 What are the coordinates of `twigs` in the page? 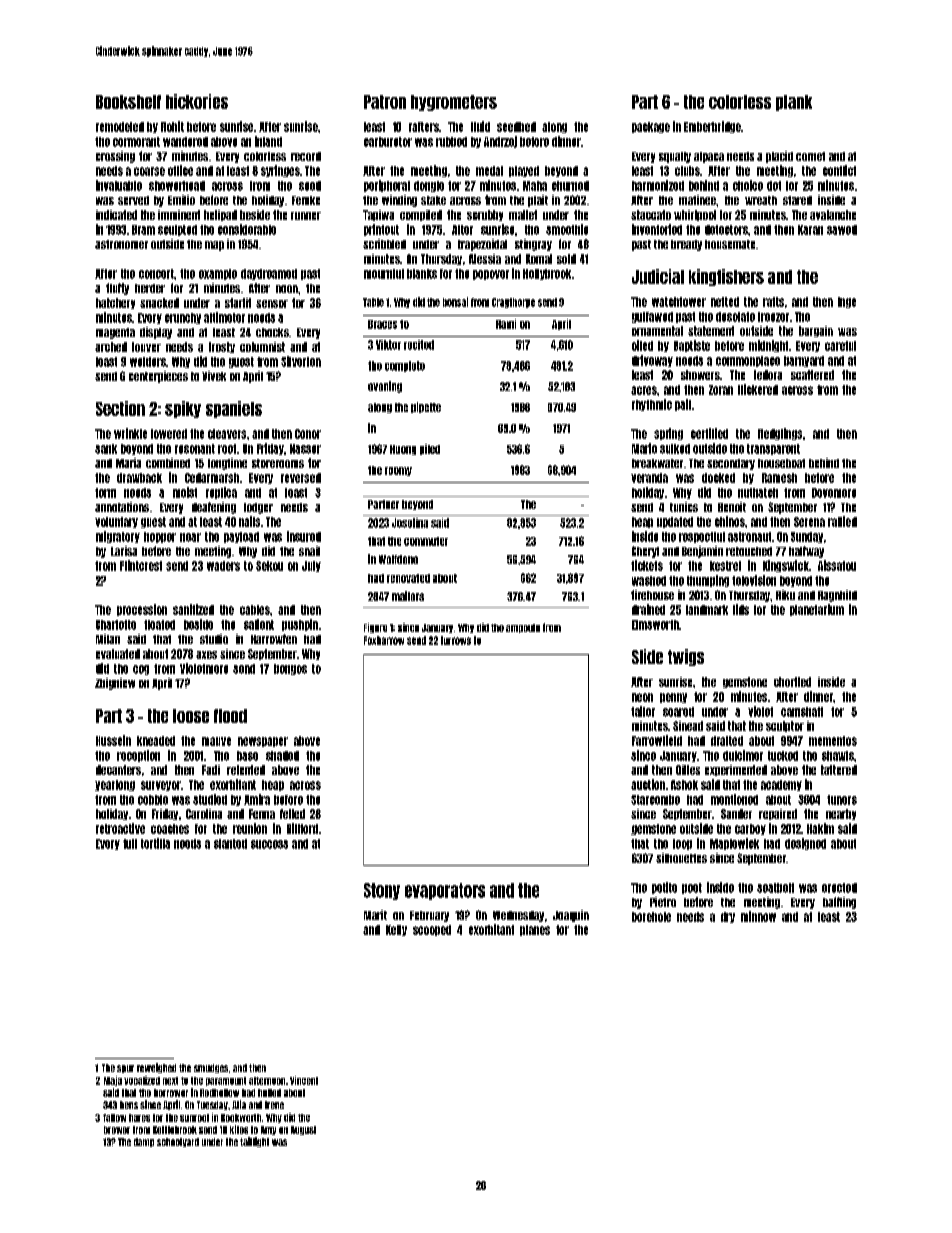 It's located at (686, 657).
